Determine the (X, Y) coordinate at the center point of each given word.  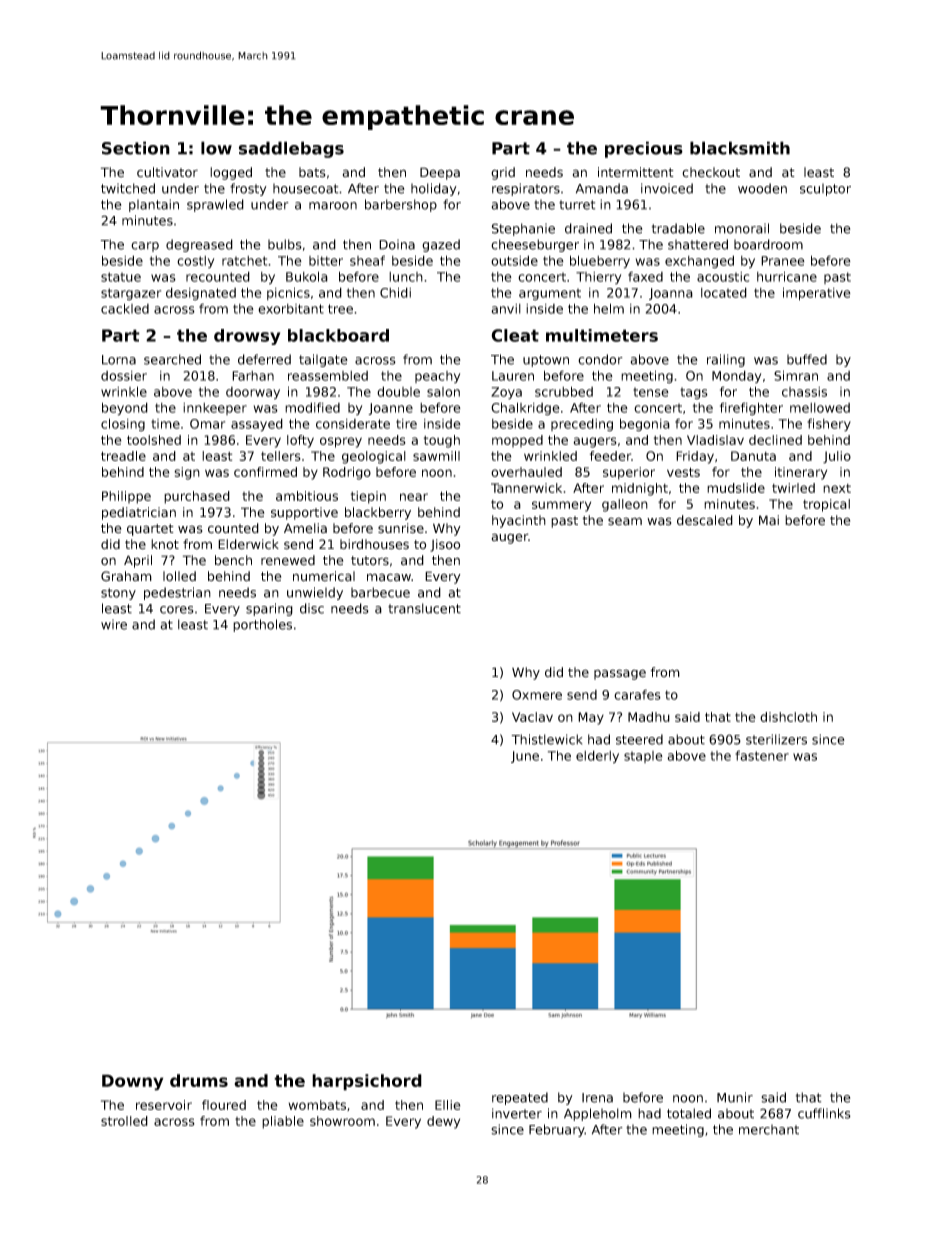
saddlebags (291, 149)
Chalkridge (525, 409)
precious (644, 149)
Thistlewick (546, 739)
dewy (443, 1122)
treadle (123, 456)
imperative (817, 294)
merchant (769, 1129)
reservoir (164, 1105)
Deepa (440, 173)
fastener (762, 755)
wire (114, 624)
